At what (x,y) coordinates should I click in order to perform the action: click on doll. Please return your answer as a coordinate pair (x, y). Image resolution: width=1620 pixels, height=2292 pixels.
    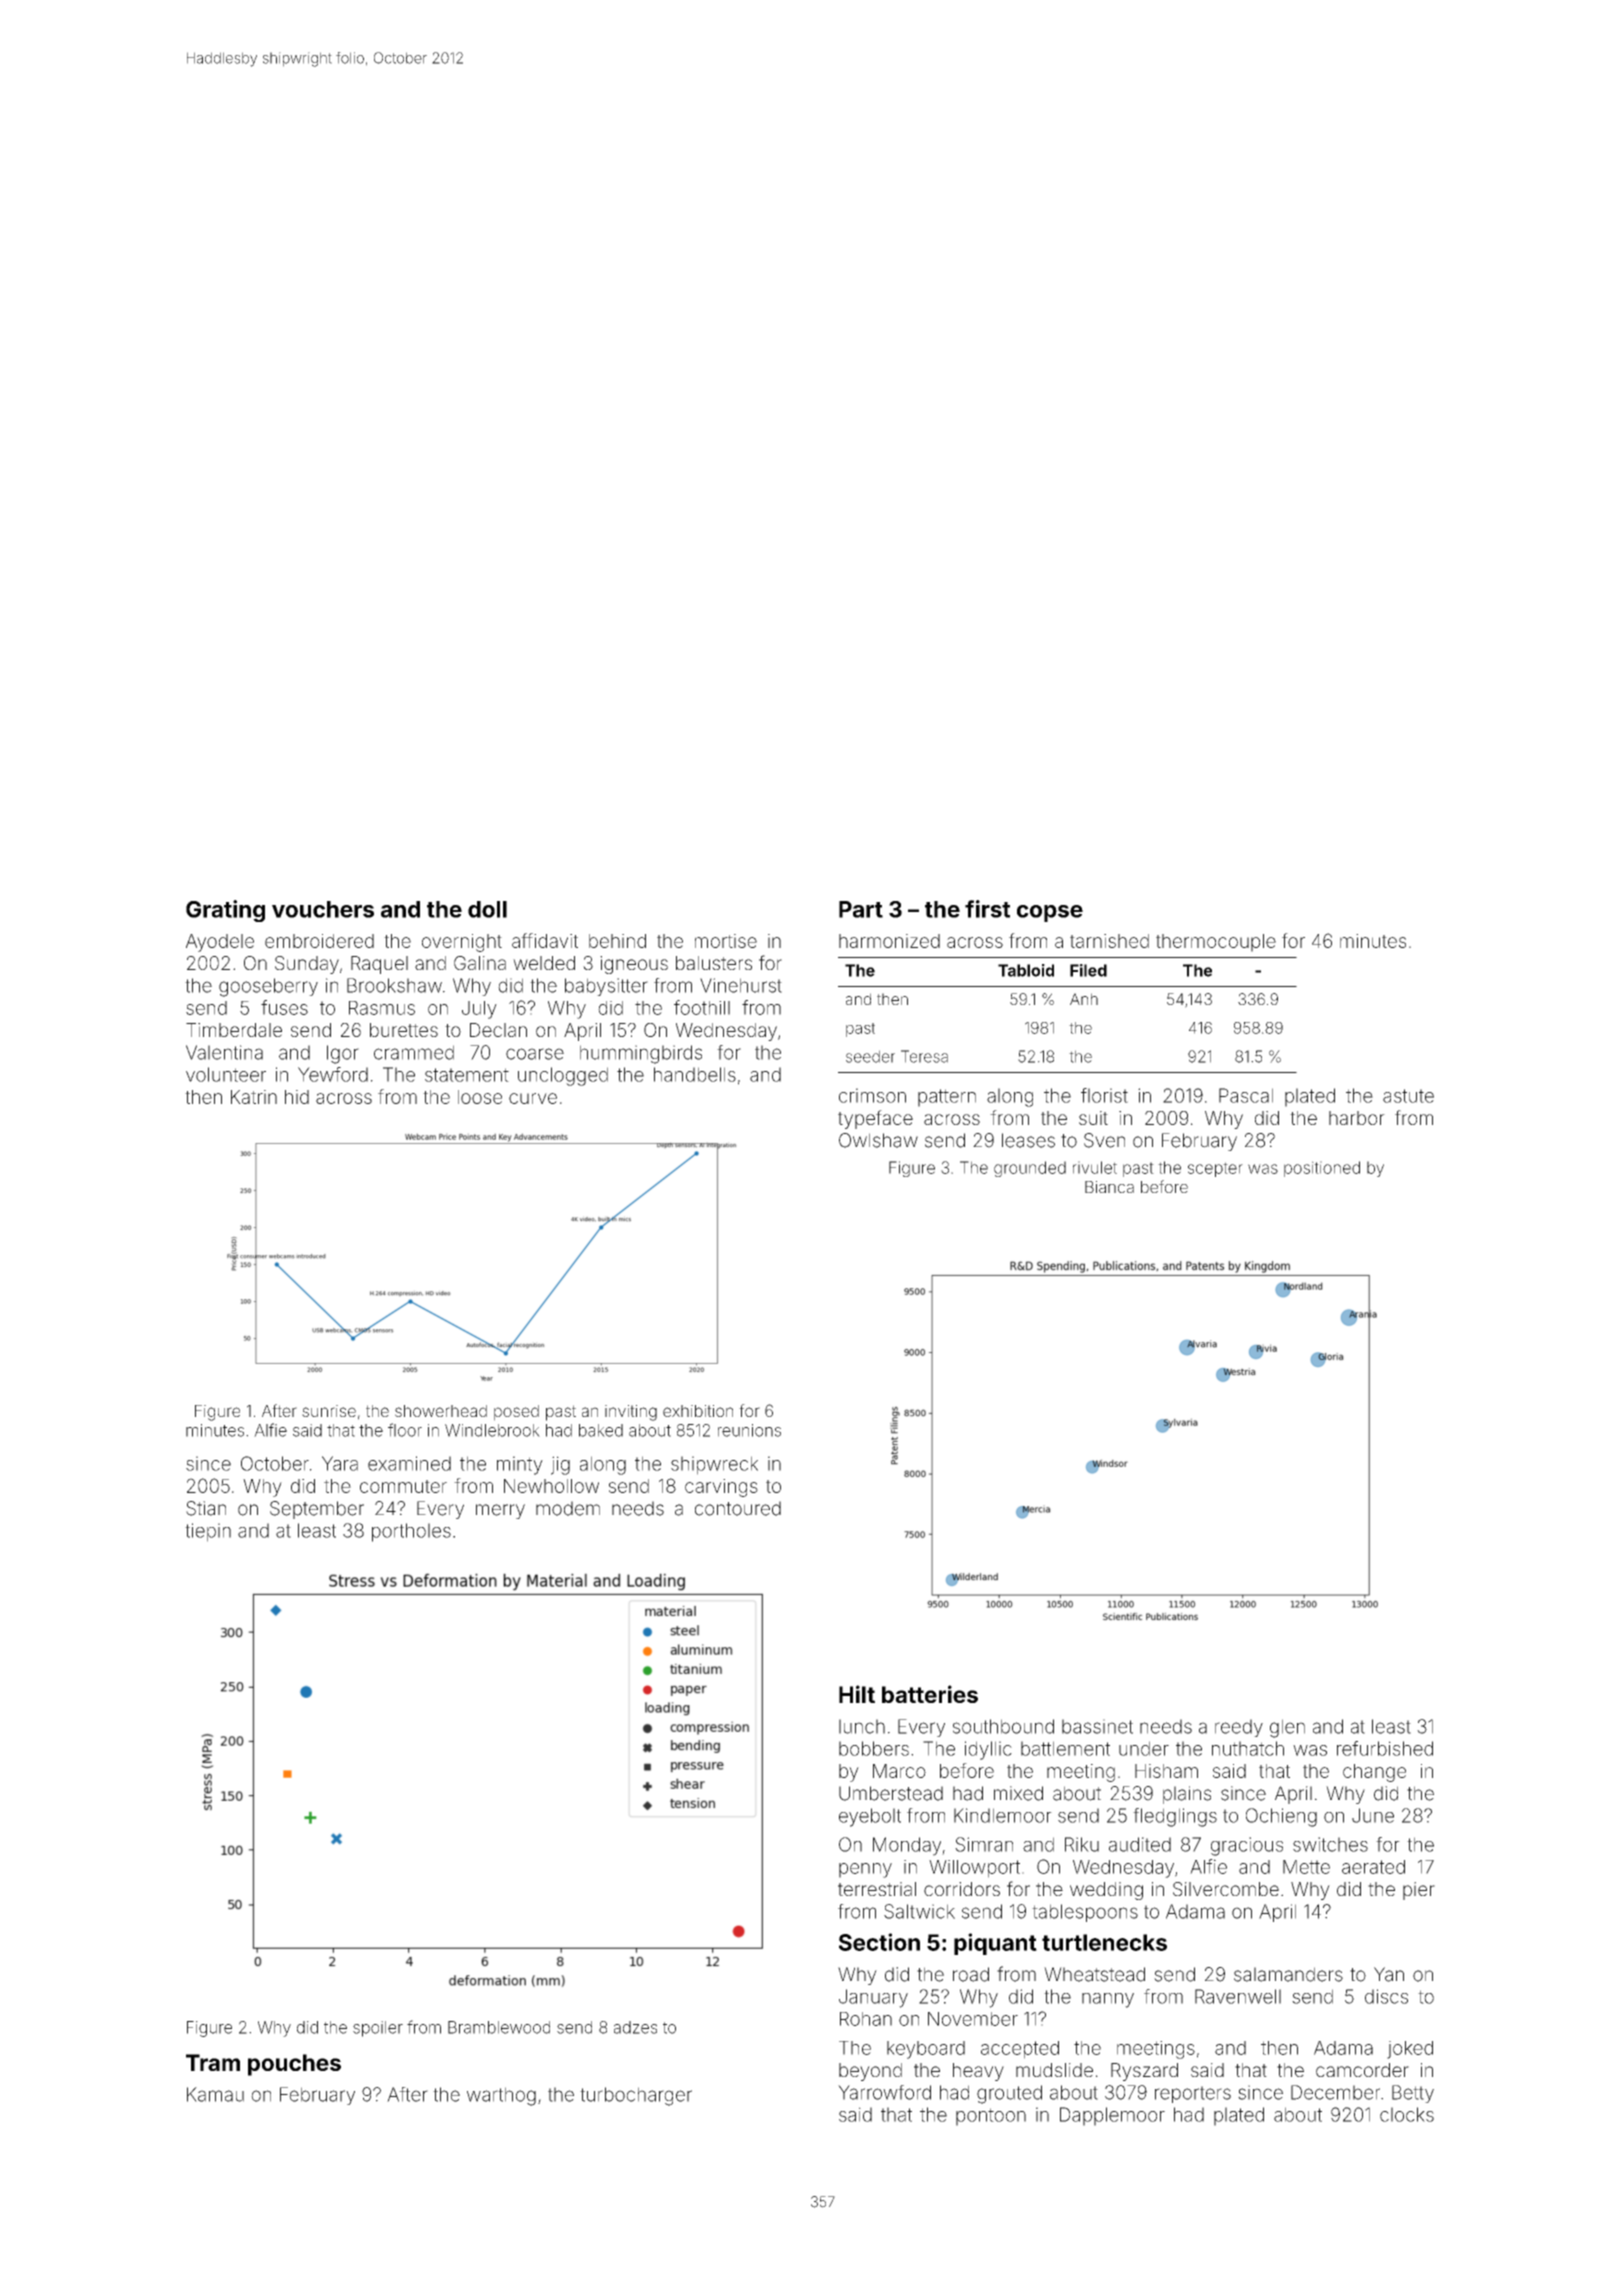
    Looking at the image, I should click on (487, 909).
